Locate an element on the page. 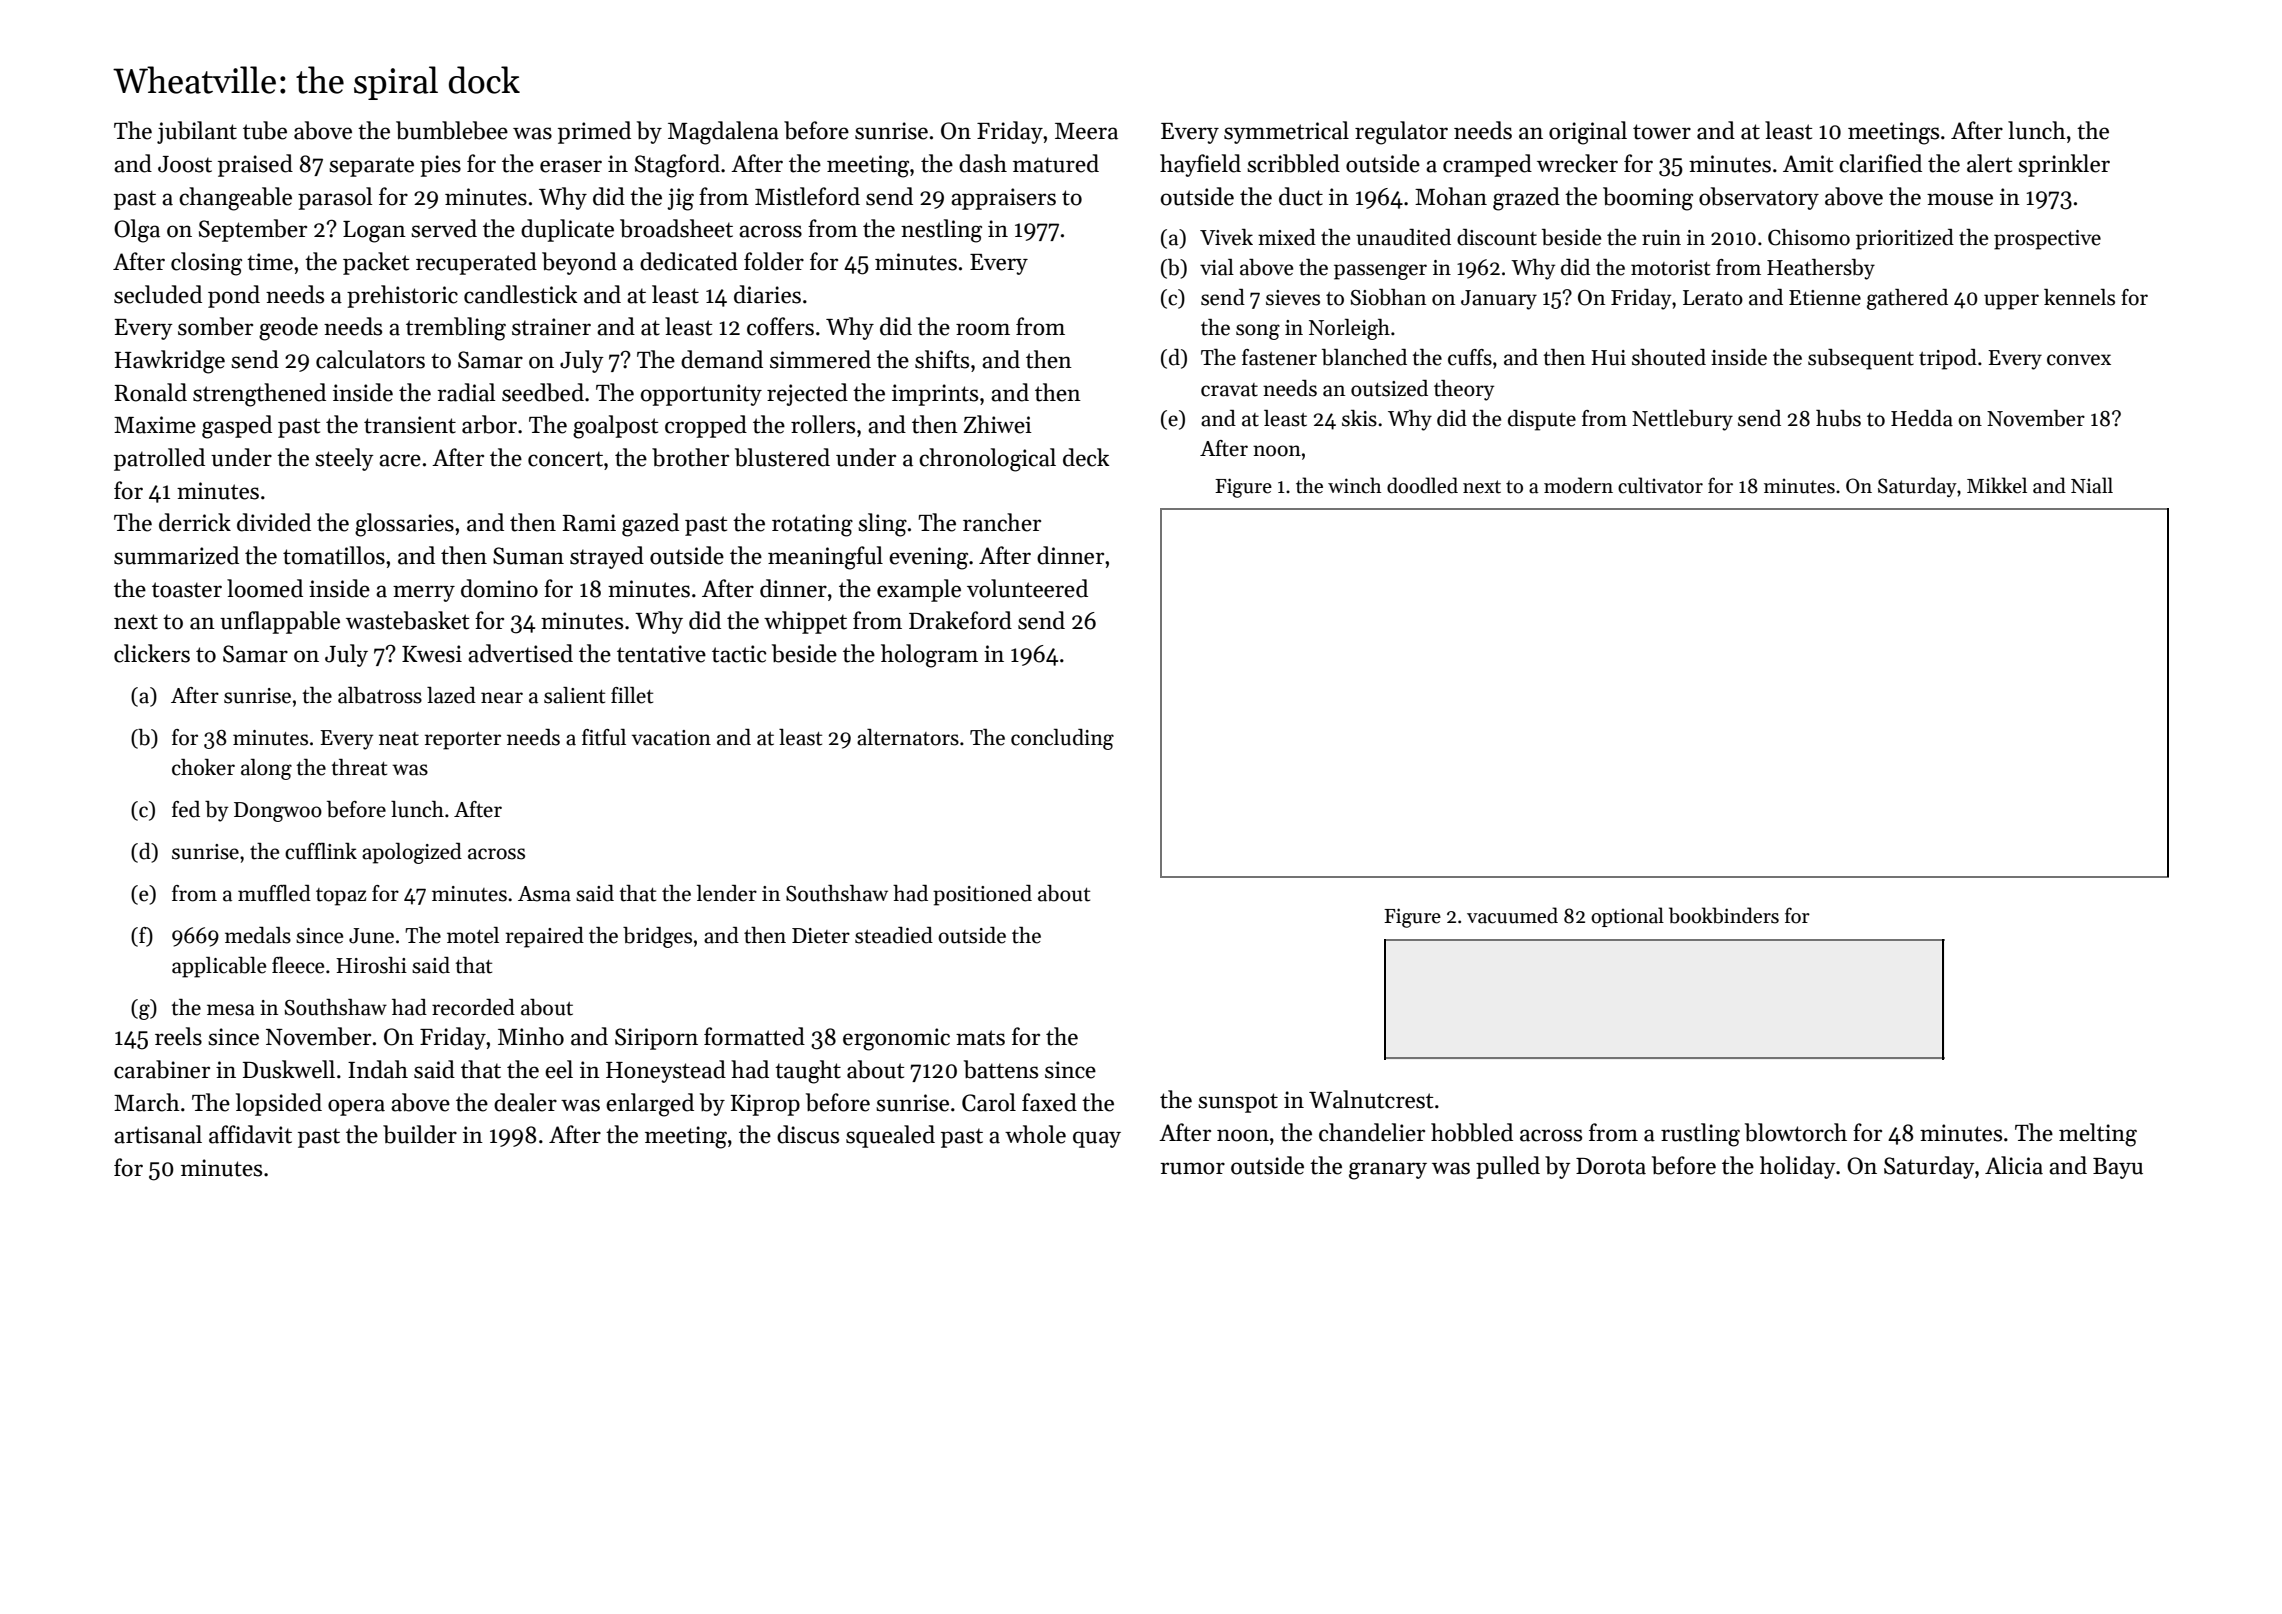 This image has height=1614, width=2282. bookbinders is located at coordinates (1724, 915).
